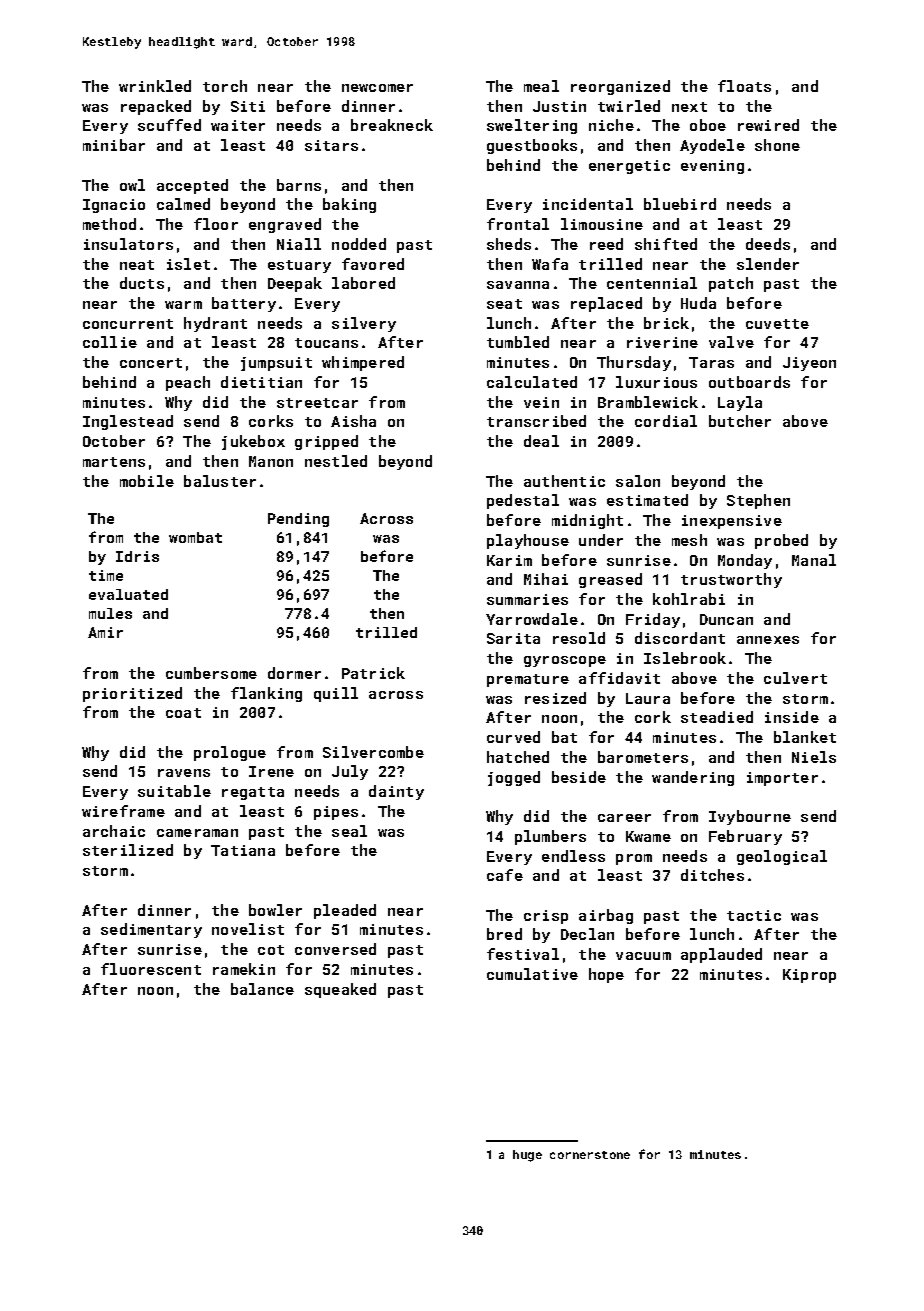 This image has width=924, height=1311. What do you see at coordinates (215, 324) in the image?
I see `hydrant` at bounding box center [215, 324].
